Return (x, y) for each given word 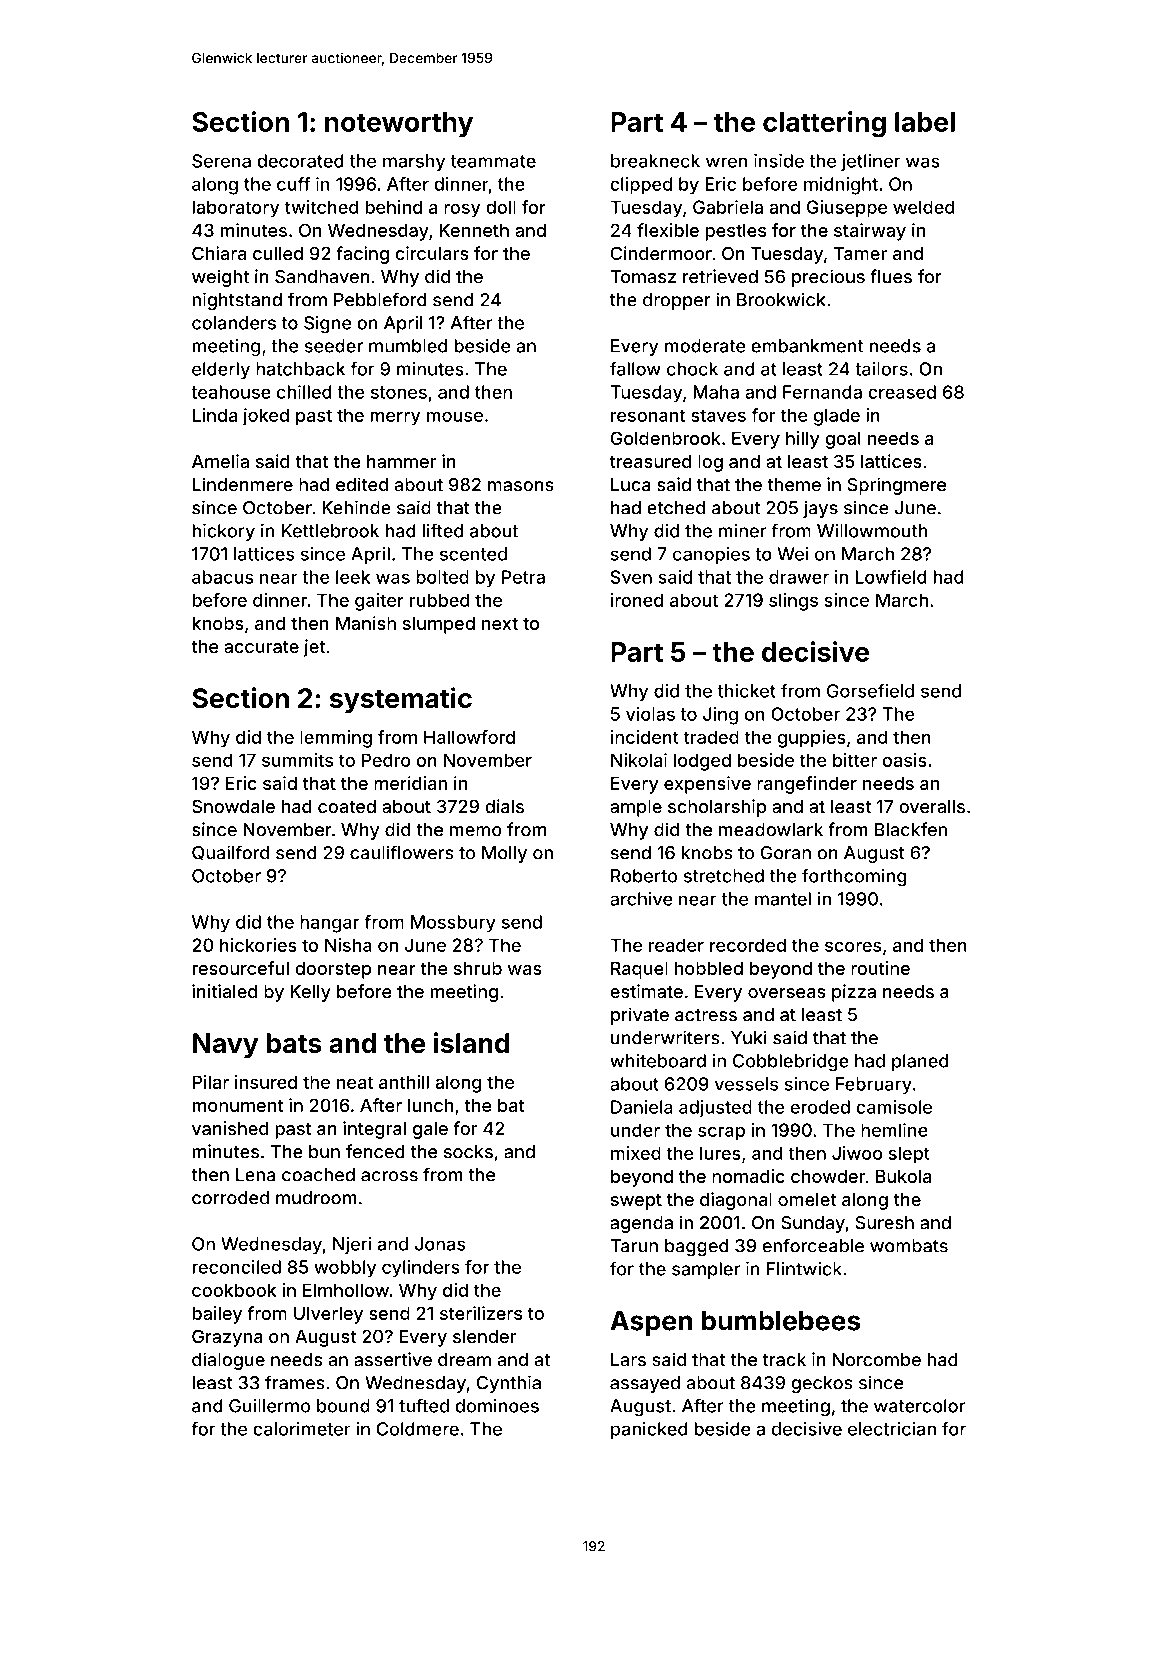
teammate (493, 161)
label (925, 122)
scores (853, 947)
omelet (807, 1199)
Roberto (644, 876)
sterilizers (481, 1313)
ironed (637, 600)
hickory (223, 532)
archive (641, 899)
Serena (221, 161)
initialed (224, 991)
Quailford (230, 853)
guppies (812, 739)
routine (880, 968)
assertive (393, 1359)
